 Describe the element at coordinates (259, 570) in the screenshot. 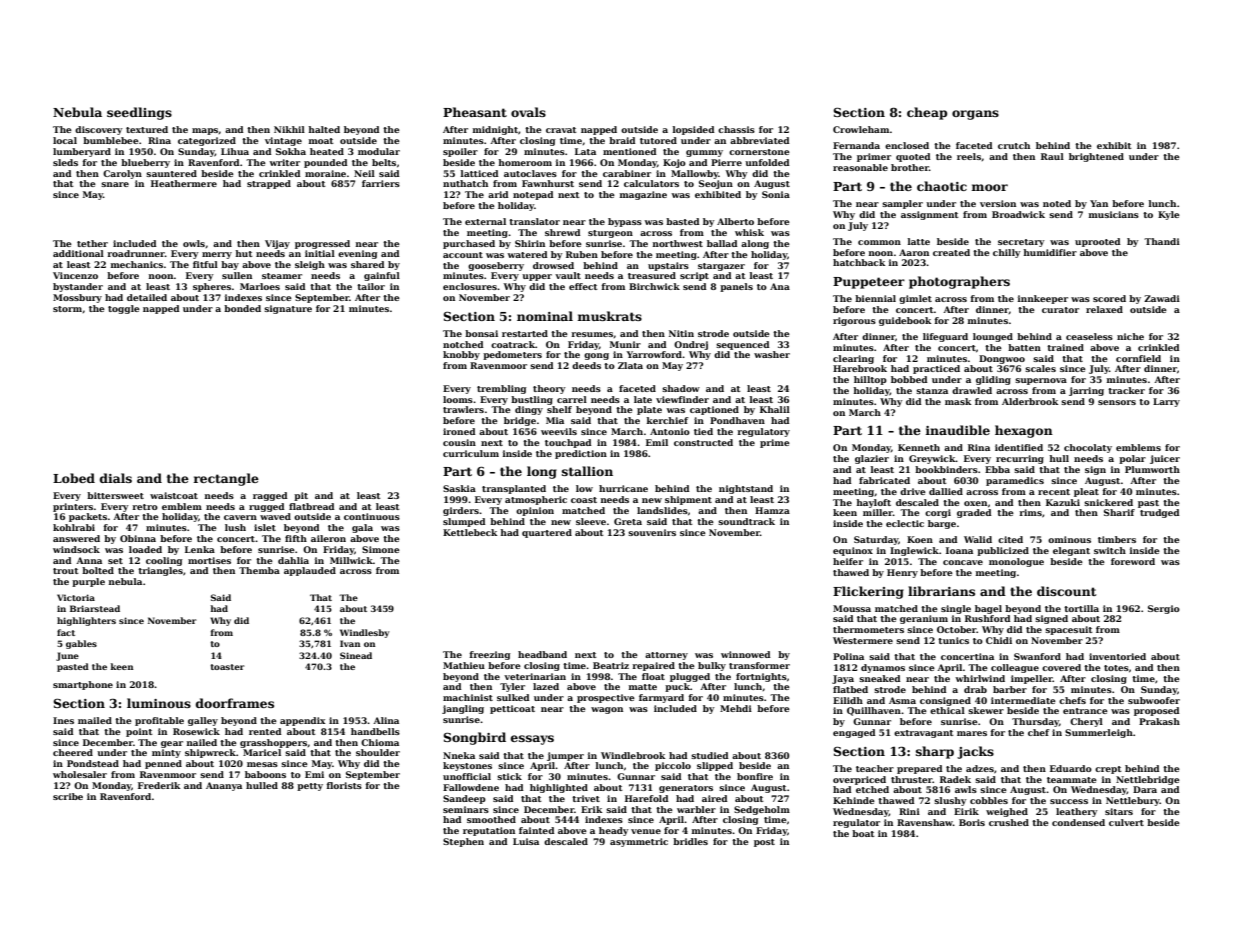

I see `Themba` at that location.
